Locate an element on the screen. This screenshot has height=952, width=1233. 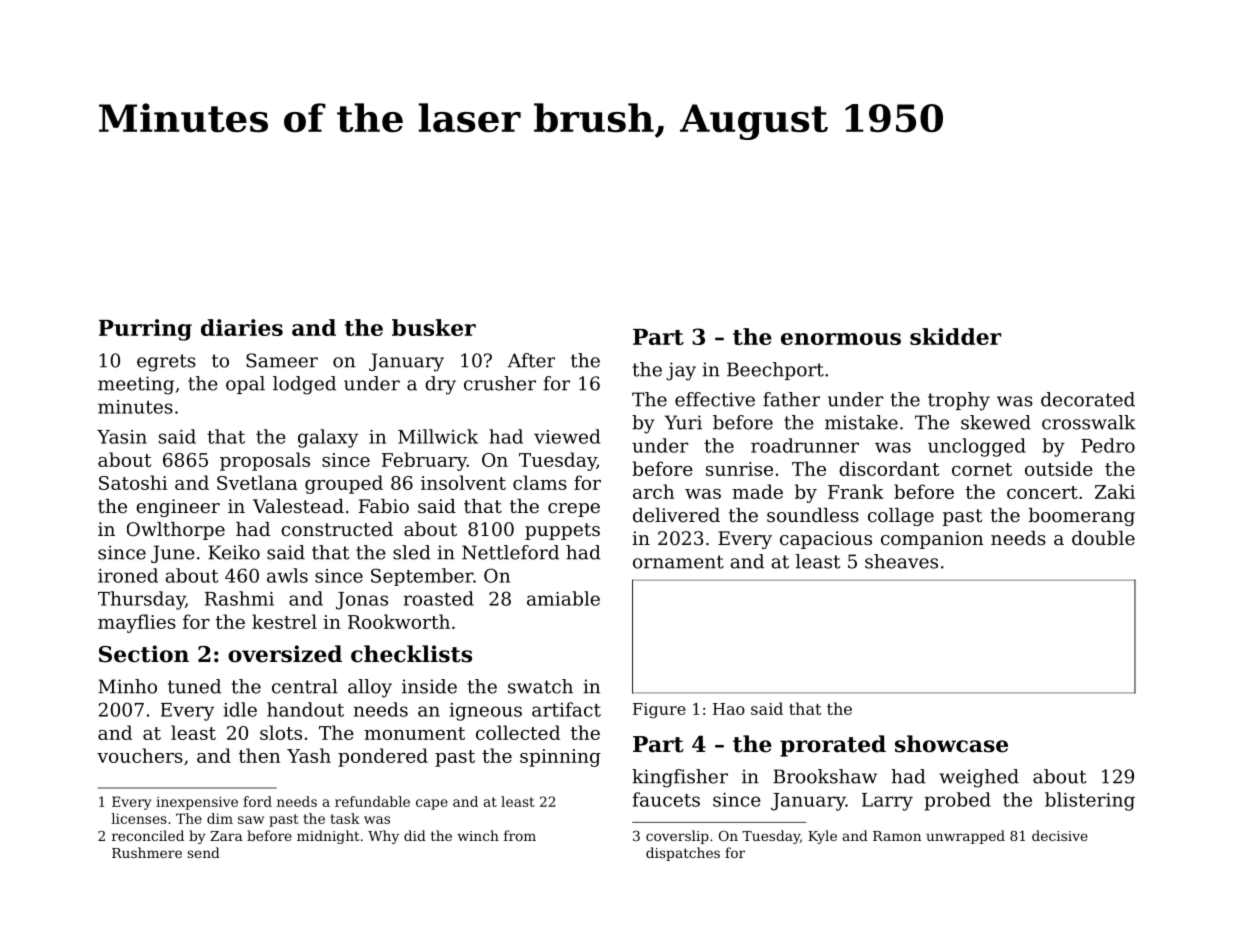
Yuri is located at coordinates (683, 422).
